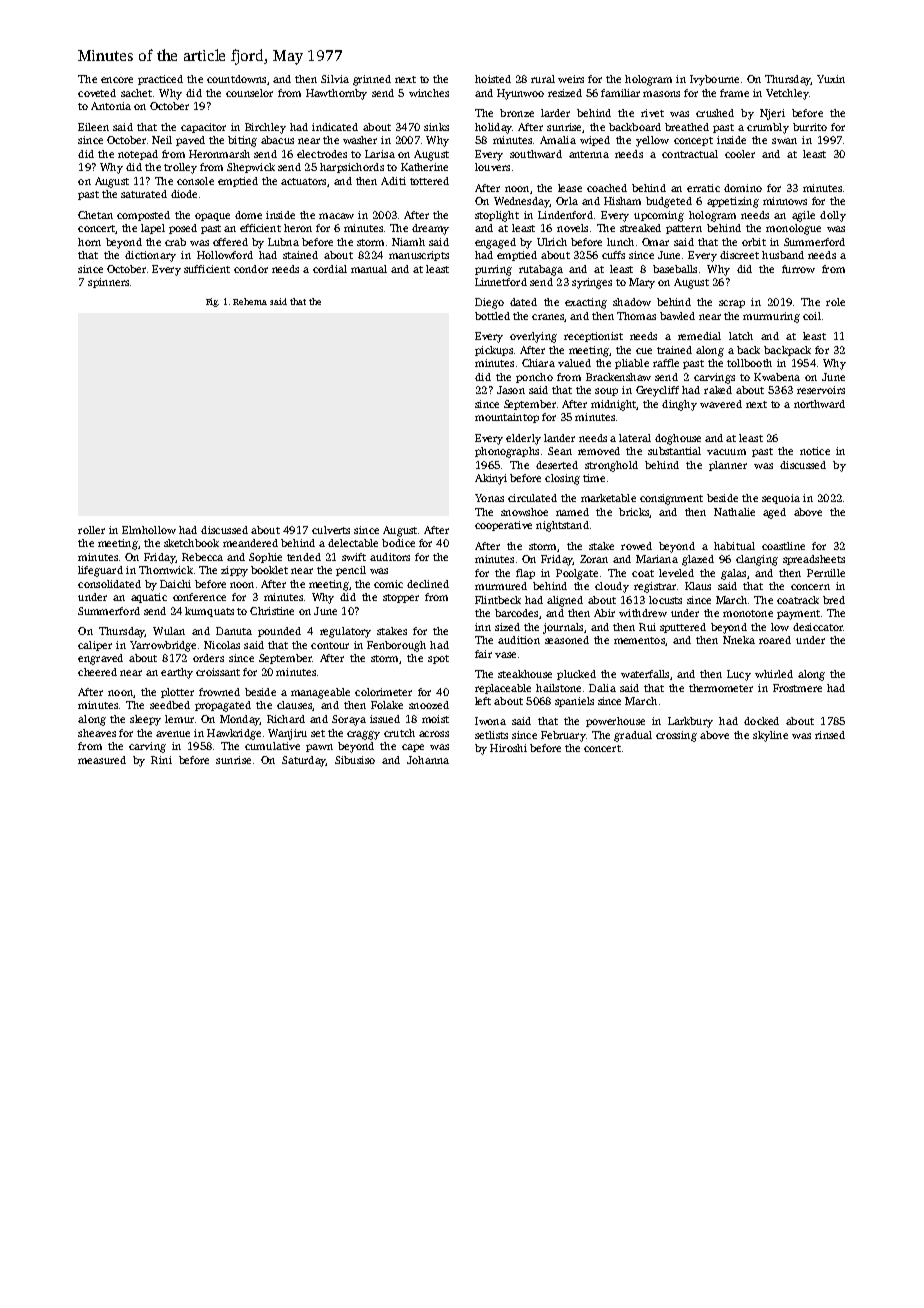 Image resolution: width=924 pixels, height=1308 pixels. I want to click on aquatic, so click(149, 598).
